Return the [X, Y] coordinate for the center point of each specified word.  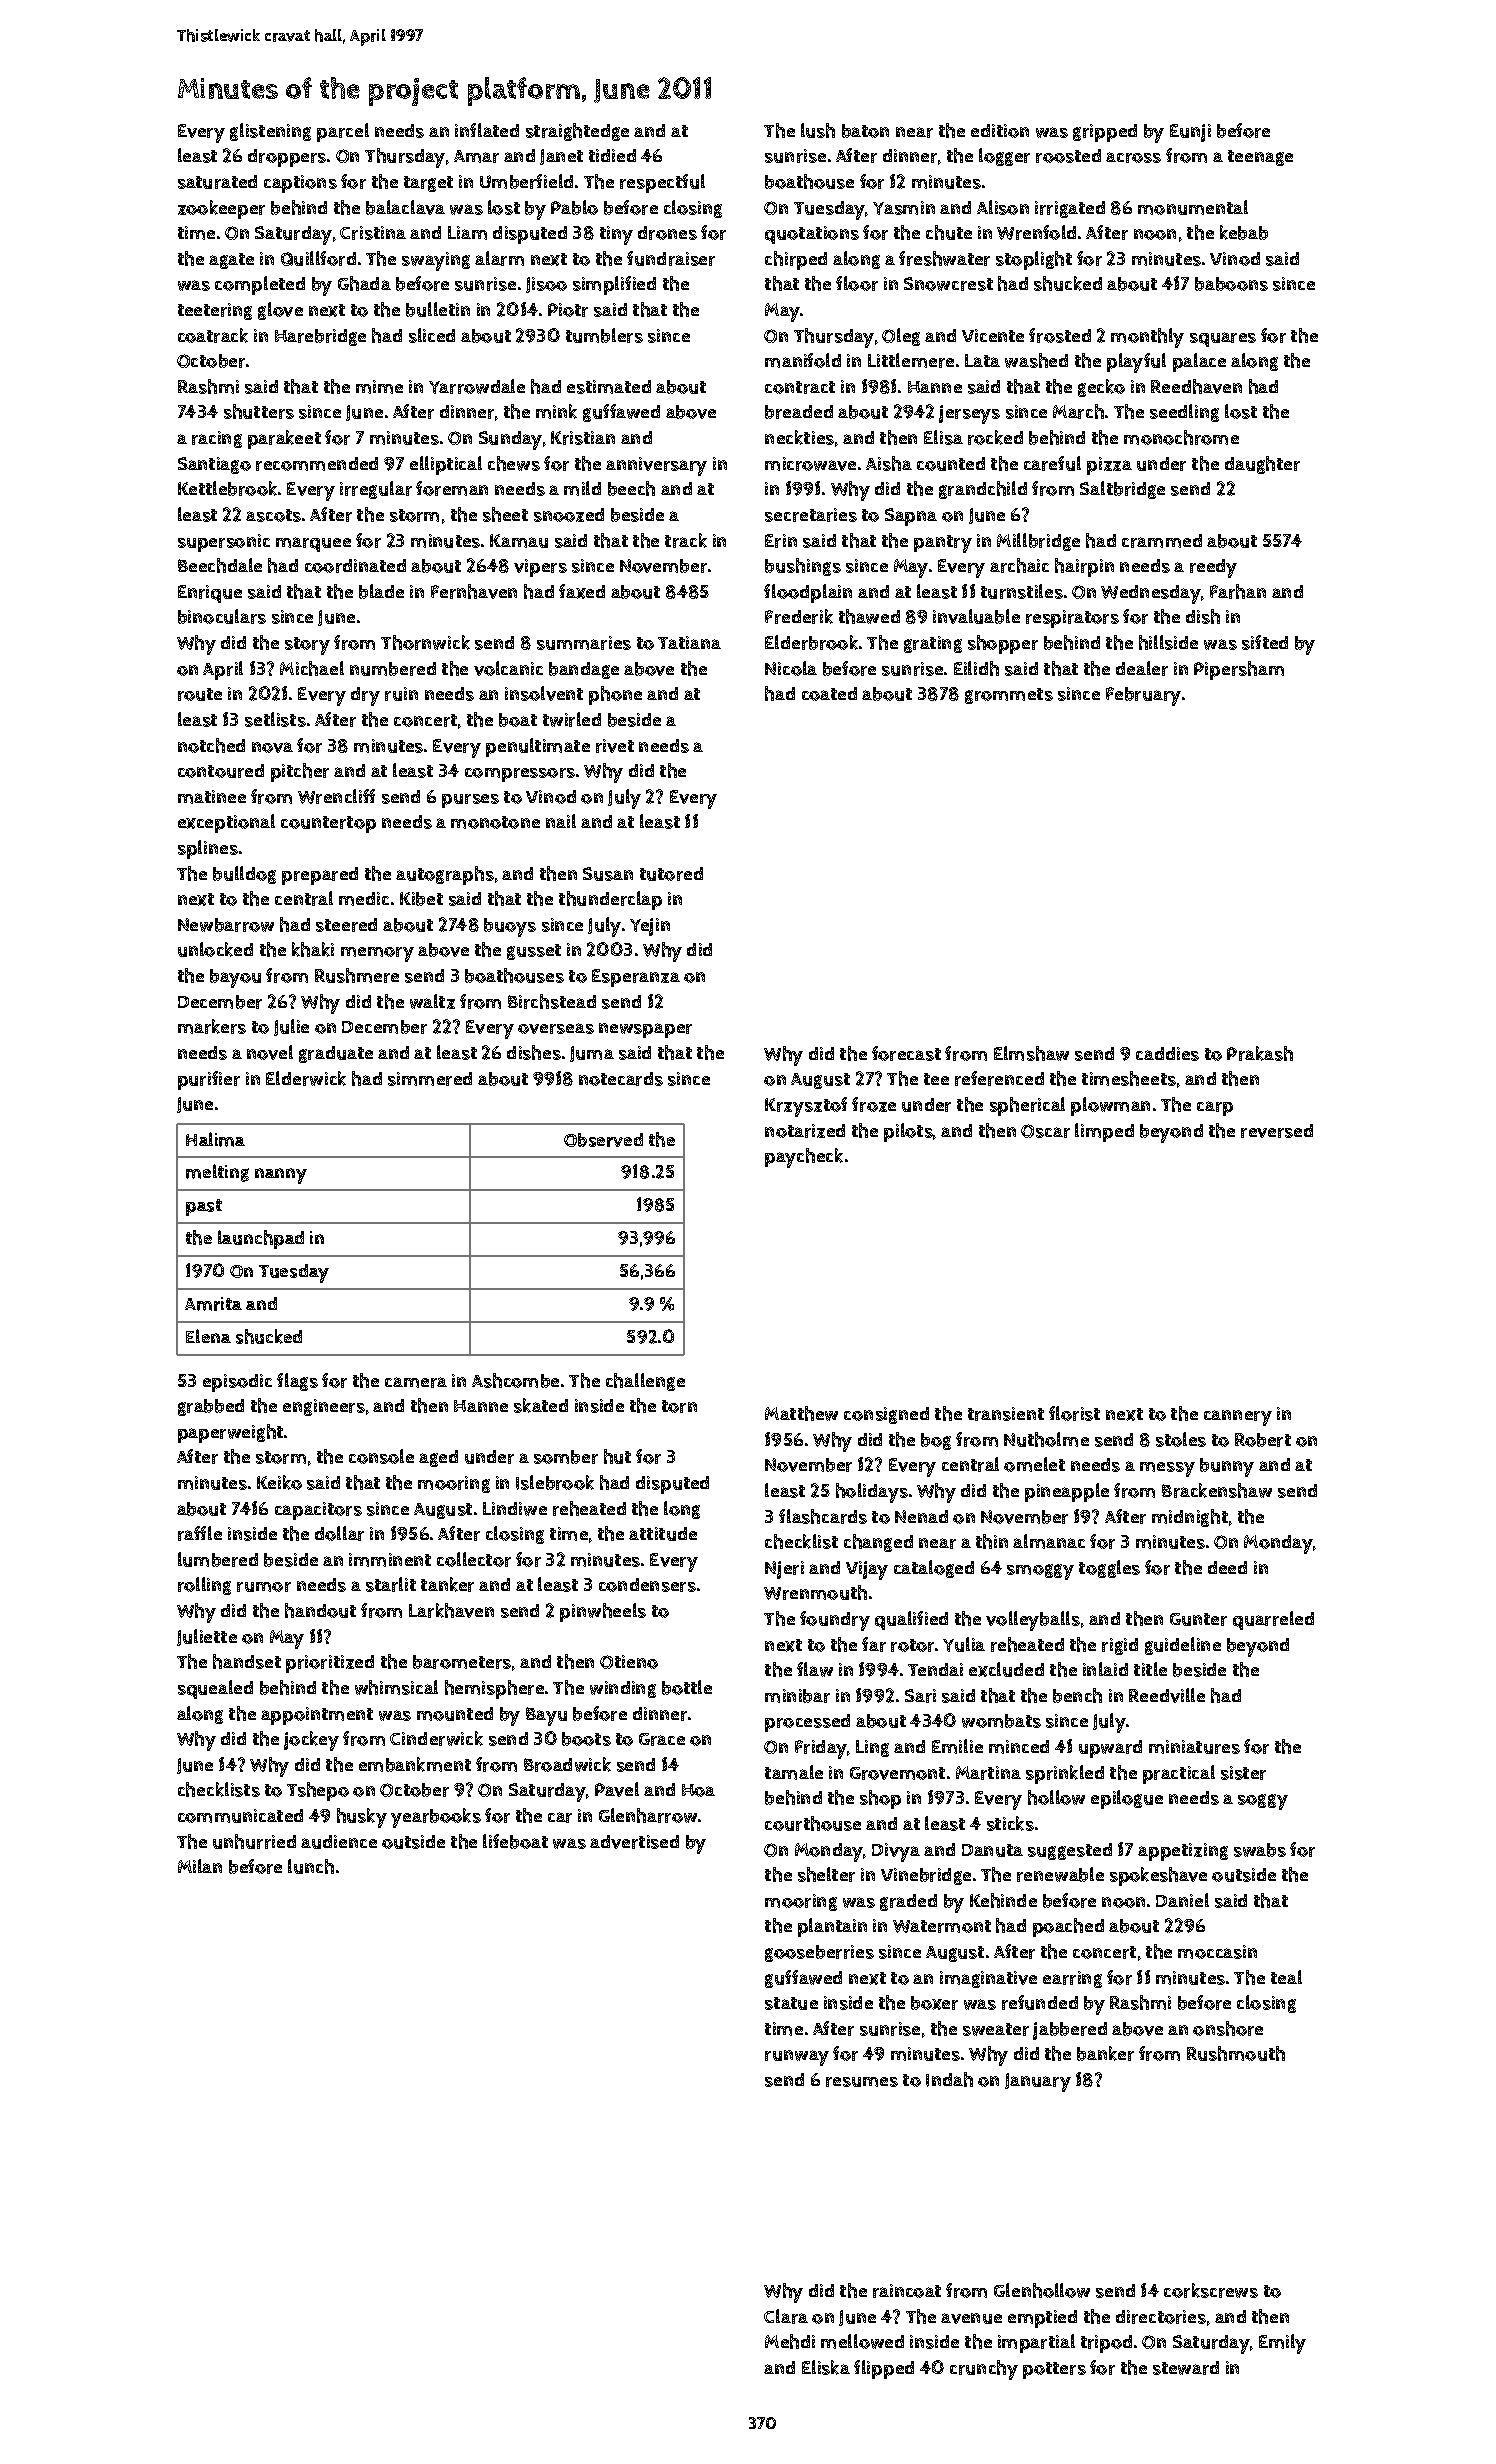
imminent [390, 1560]
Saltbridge [1122, 490]
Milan [200, 1866]
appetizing [1183, 1852]
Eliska [826, 2367]
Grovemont [897, 1773]
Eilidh [976, 668]
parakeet [284, 439]
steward [1186, 2368]
